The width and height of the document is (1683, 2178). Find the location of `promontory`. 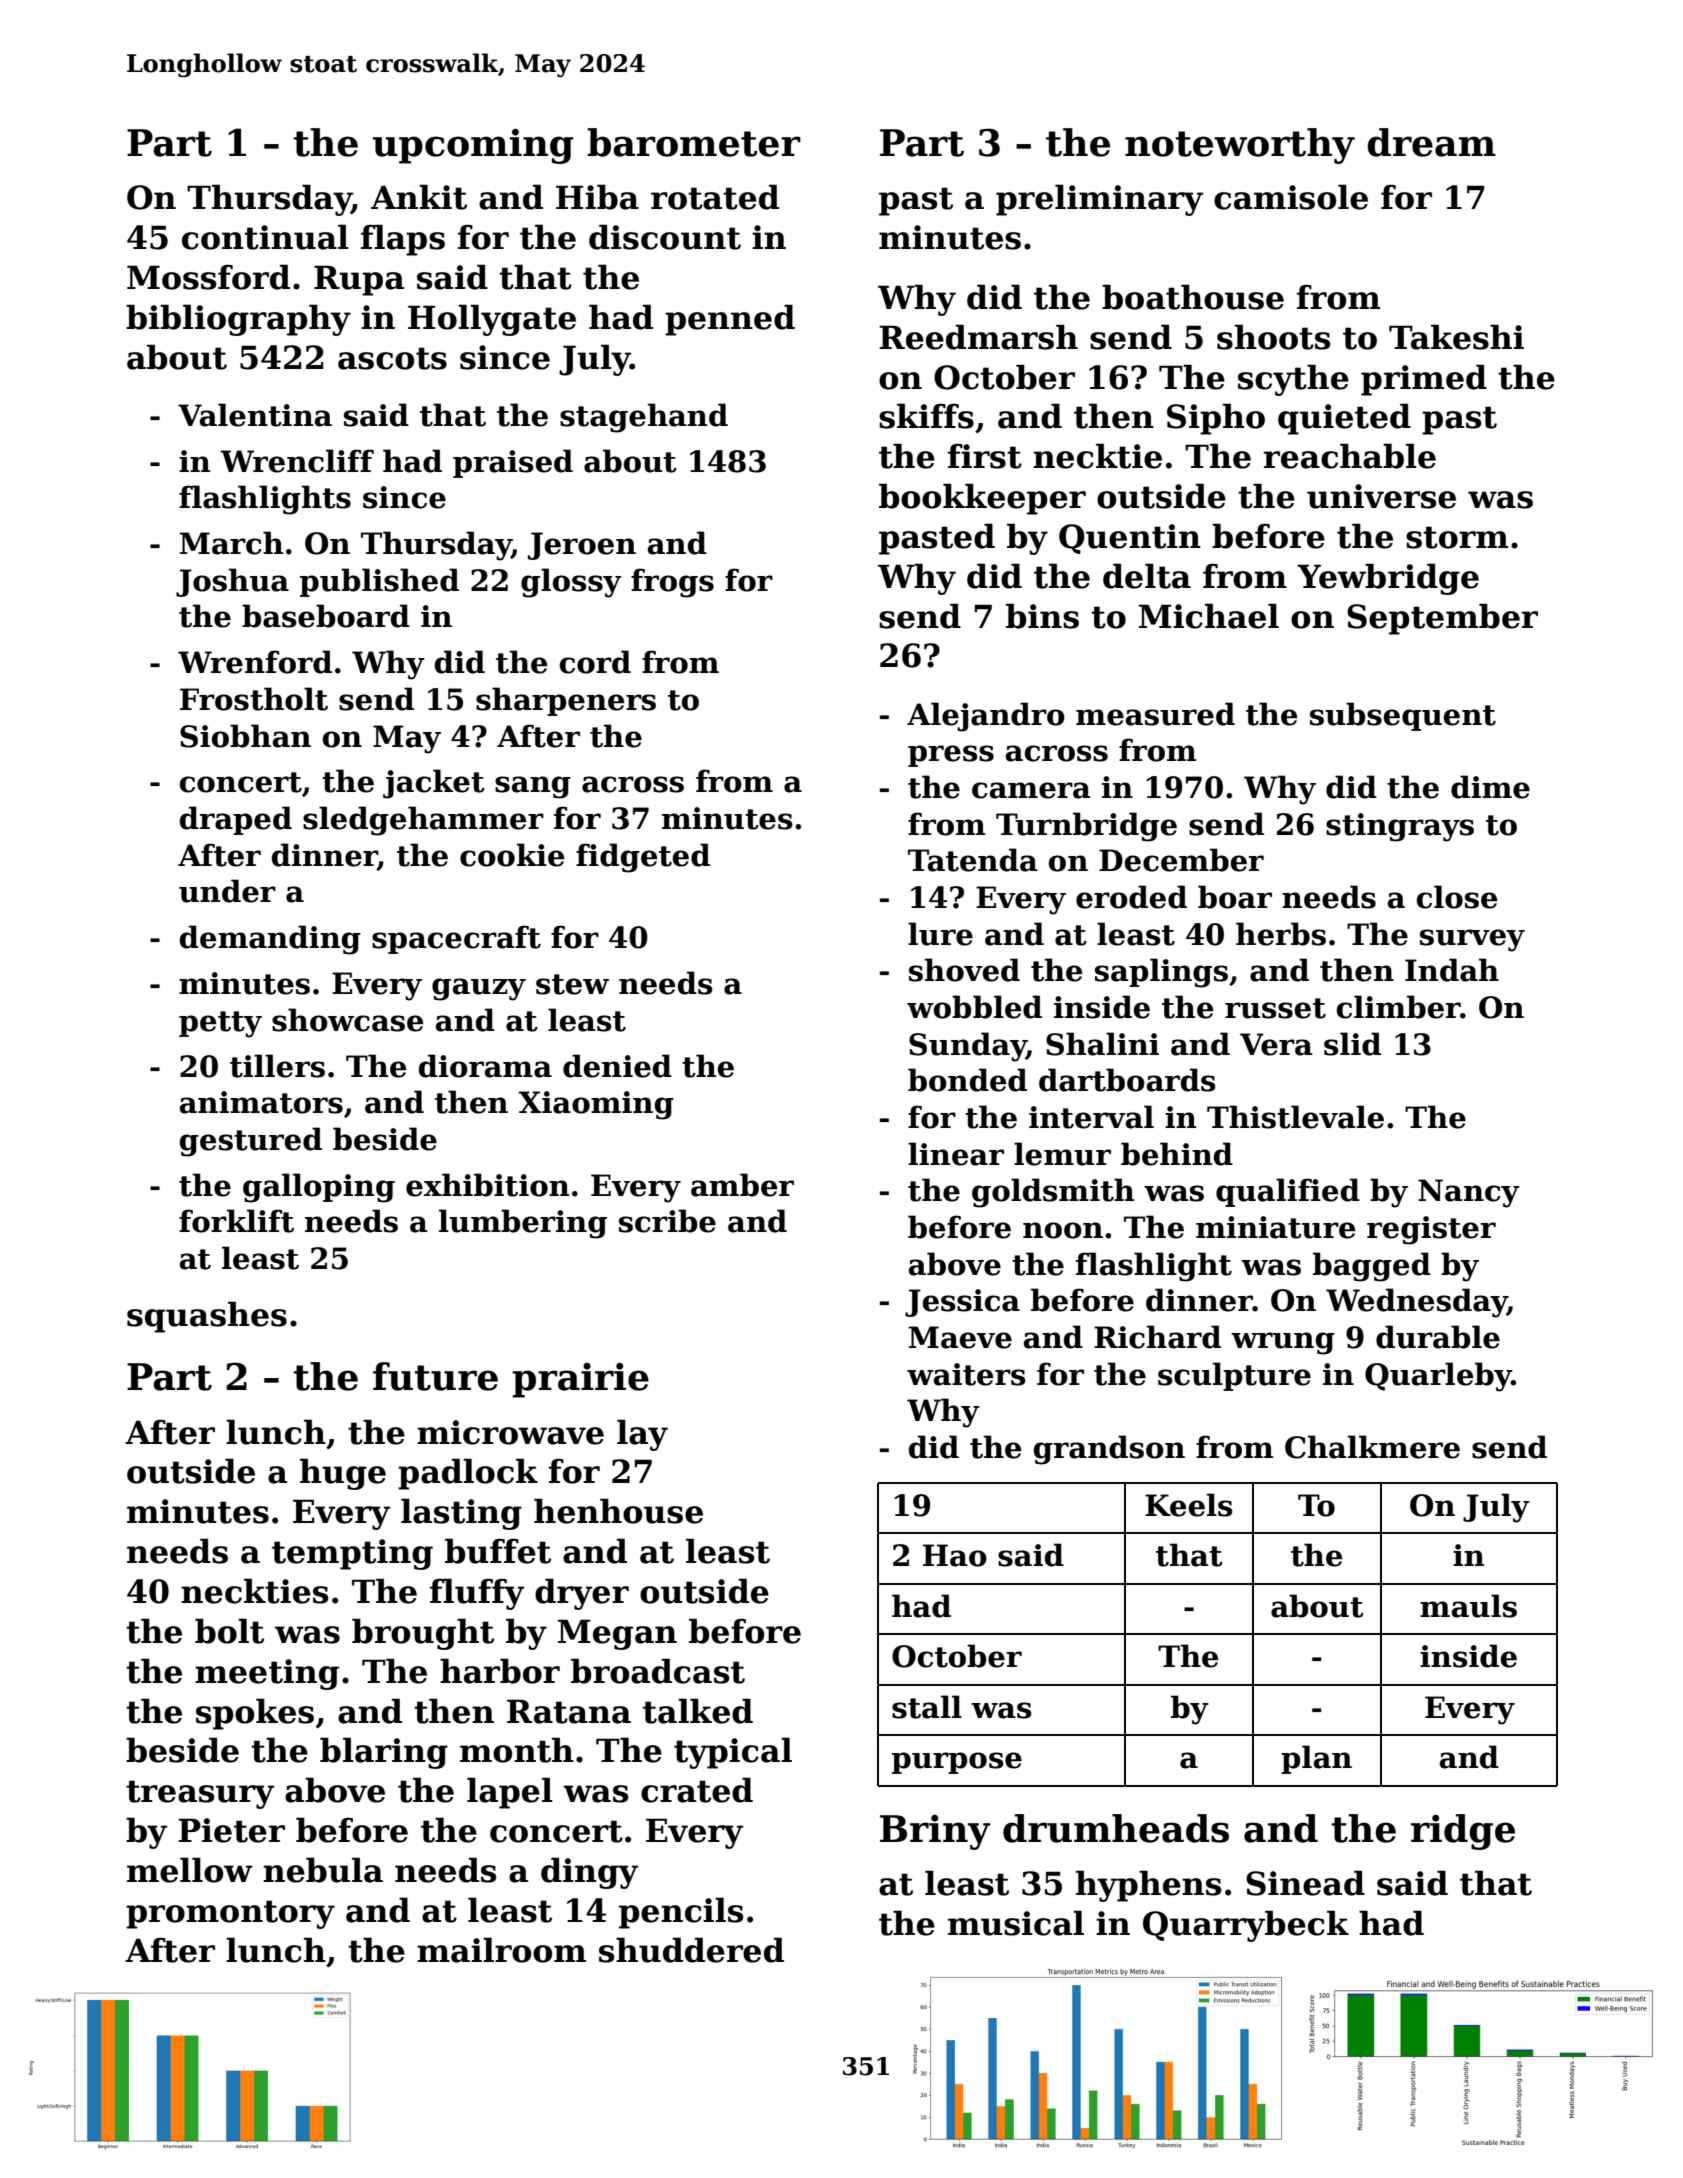

promontory is located at coordinates (230, 1914).
